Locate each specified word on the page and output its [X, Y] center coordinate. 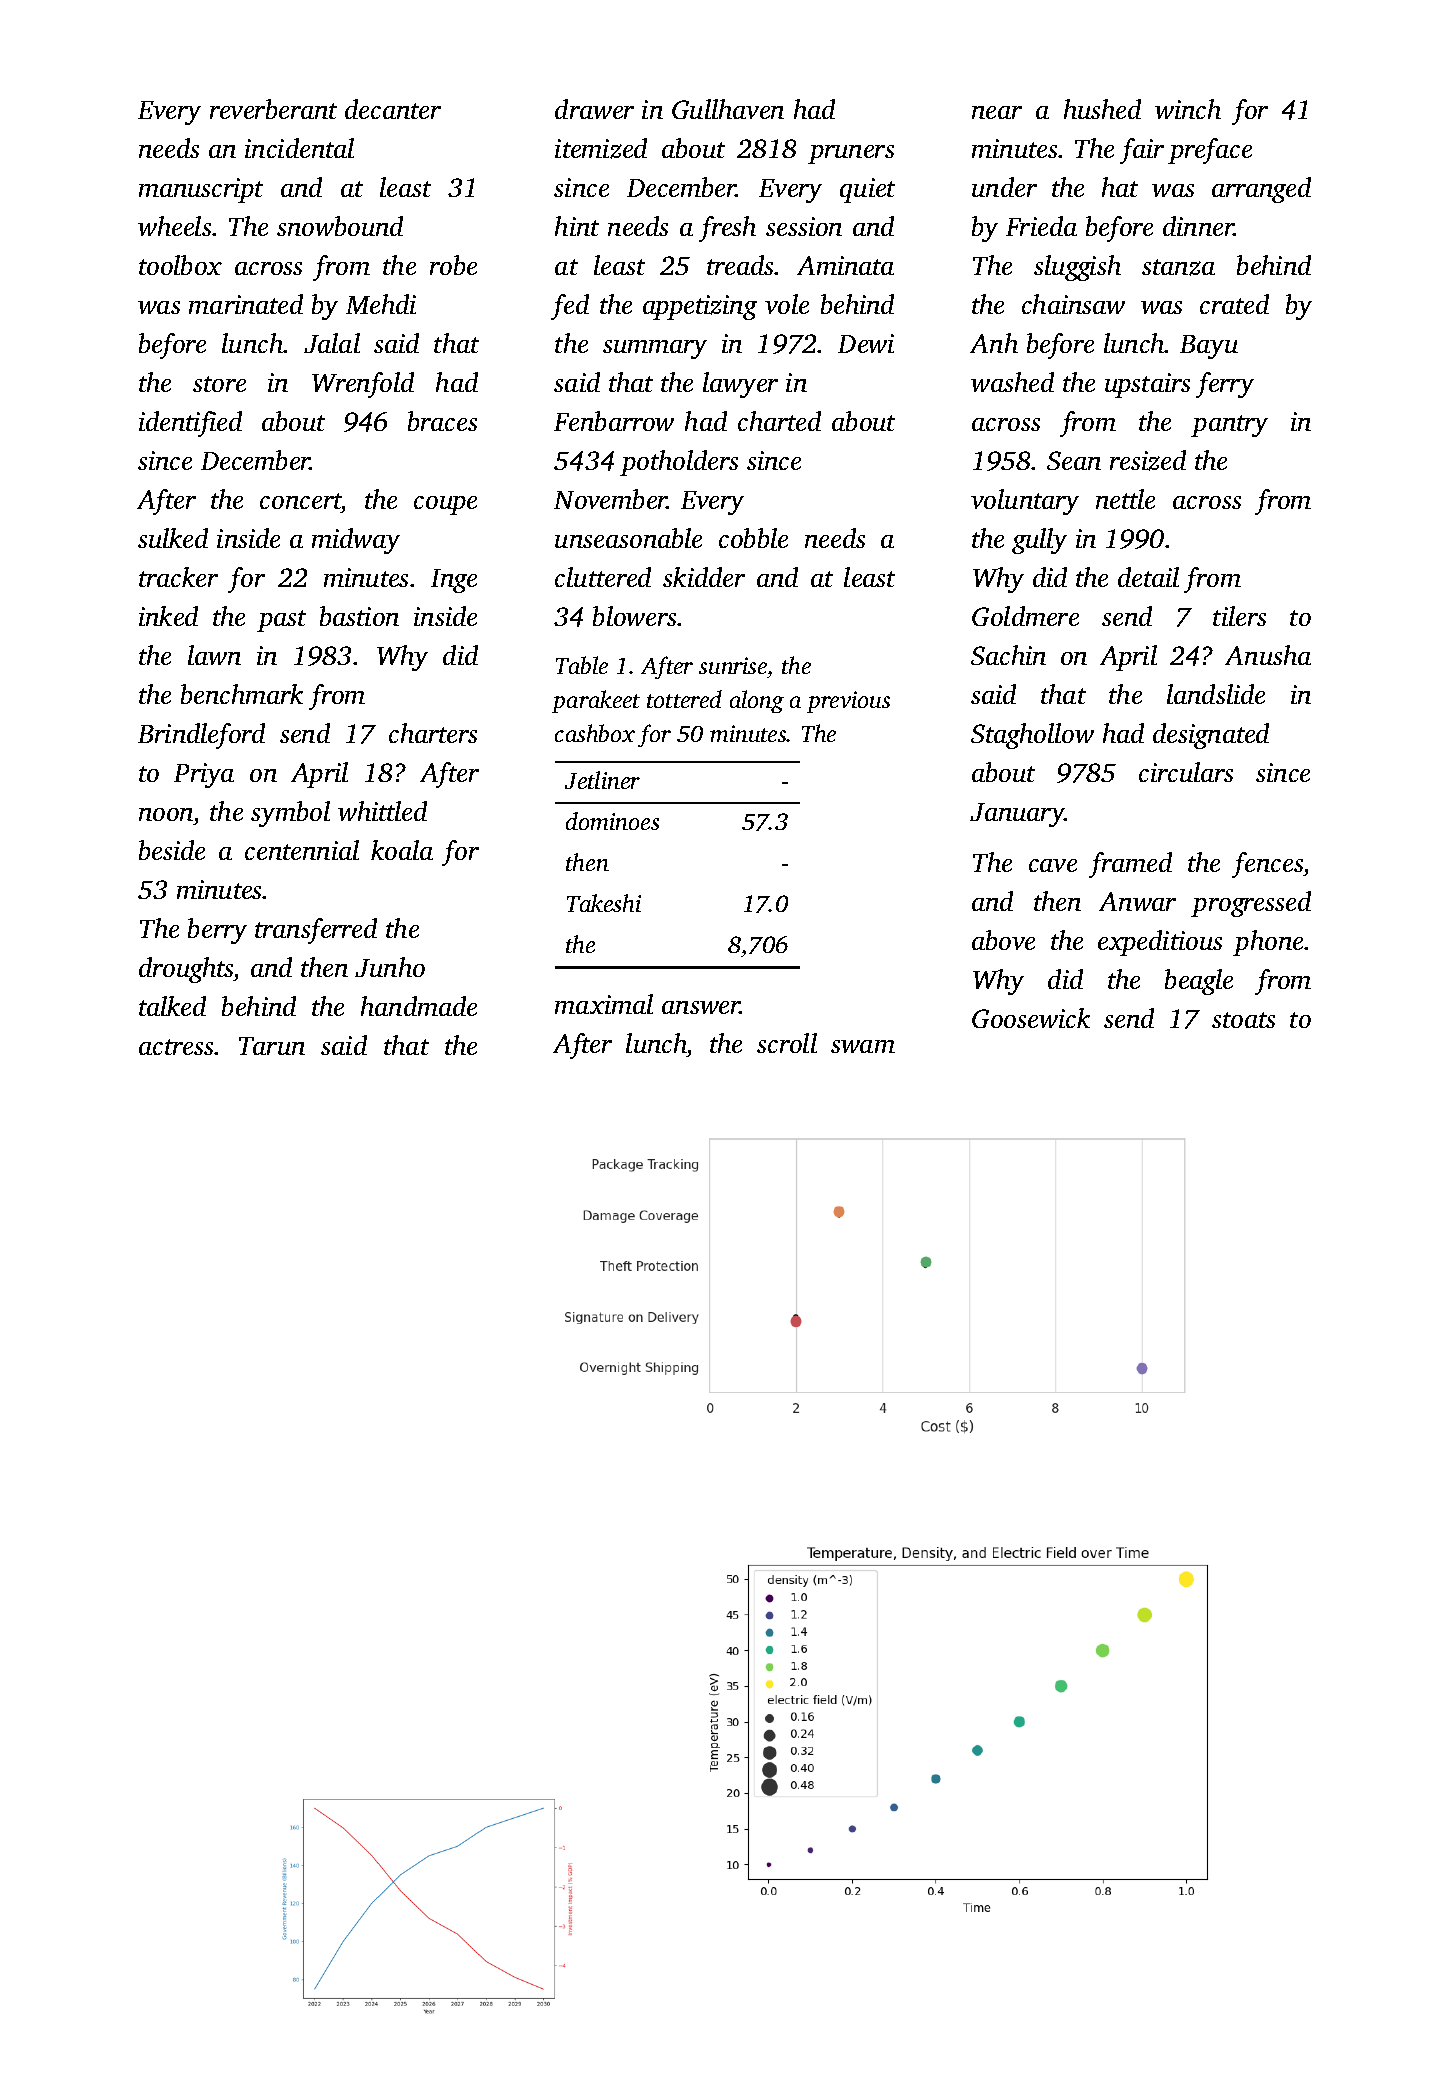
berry [217, 931]
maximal [604, 1004]
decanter [393, 109]
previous [848, 702]
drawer [594, 109]
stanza [1178, 267]
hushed [1102, 109]
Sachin [1008, 655]
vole [787, 304]
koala [402, 850]
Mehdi [381, 304]
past [281, 621]
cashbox [595, 733]
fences [1267, 865]
